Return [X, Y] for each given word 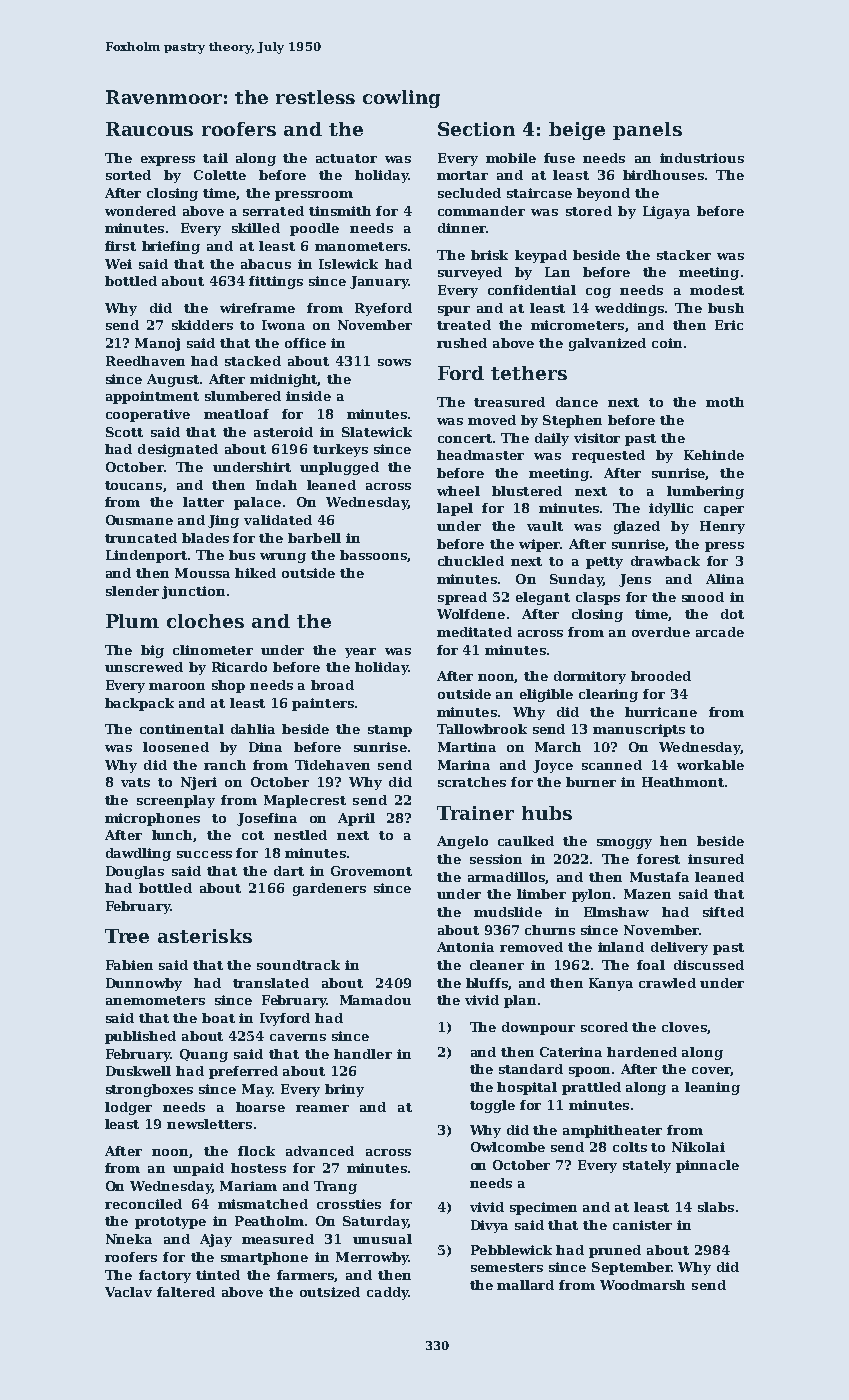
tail [215, 158]
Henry [722, 527]
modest [717, 290]
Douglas [135, 872]
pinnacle [707, 1166]
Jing [223, 521]
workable [710, 765]
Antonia [465, 947]
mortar [462, 175]
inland [621, 947]
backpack [139, 704]
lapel [455, 509]
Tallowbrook [482, 729]
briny [344, 1090]
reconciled [143, 1204]
